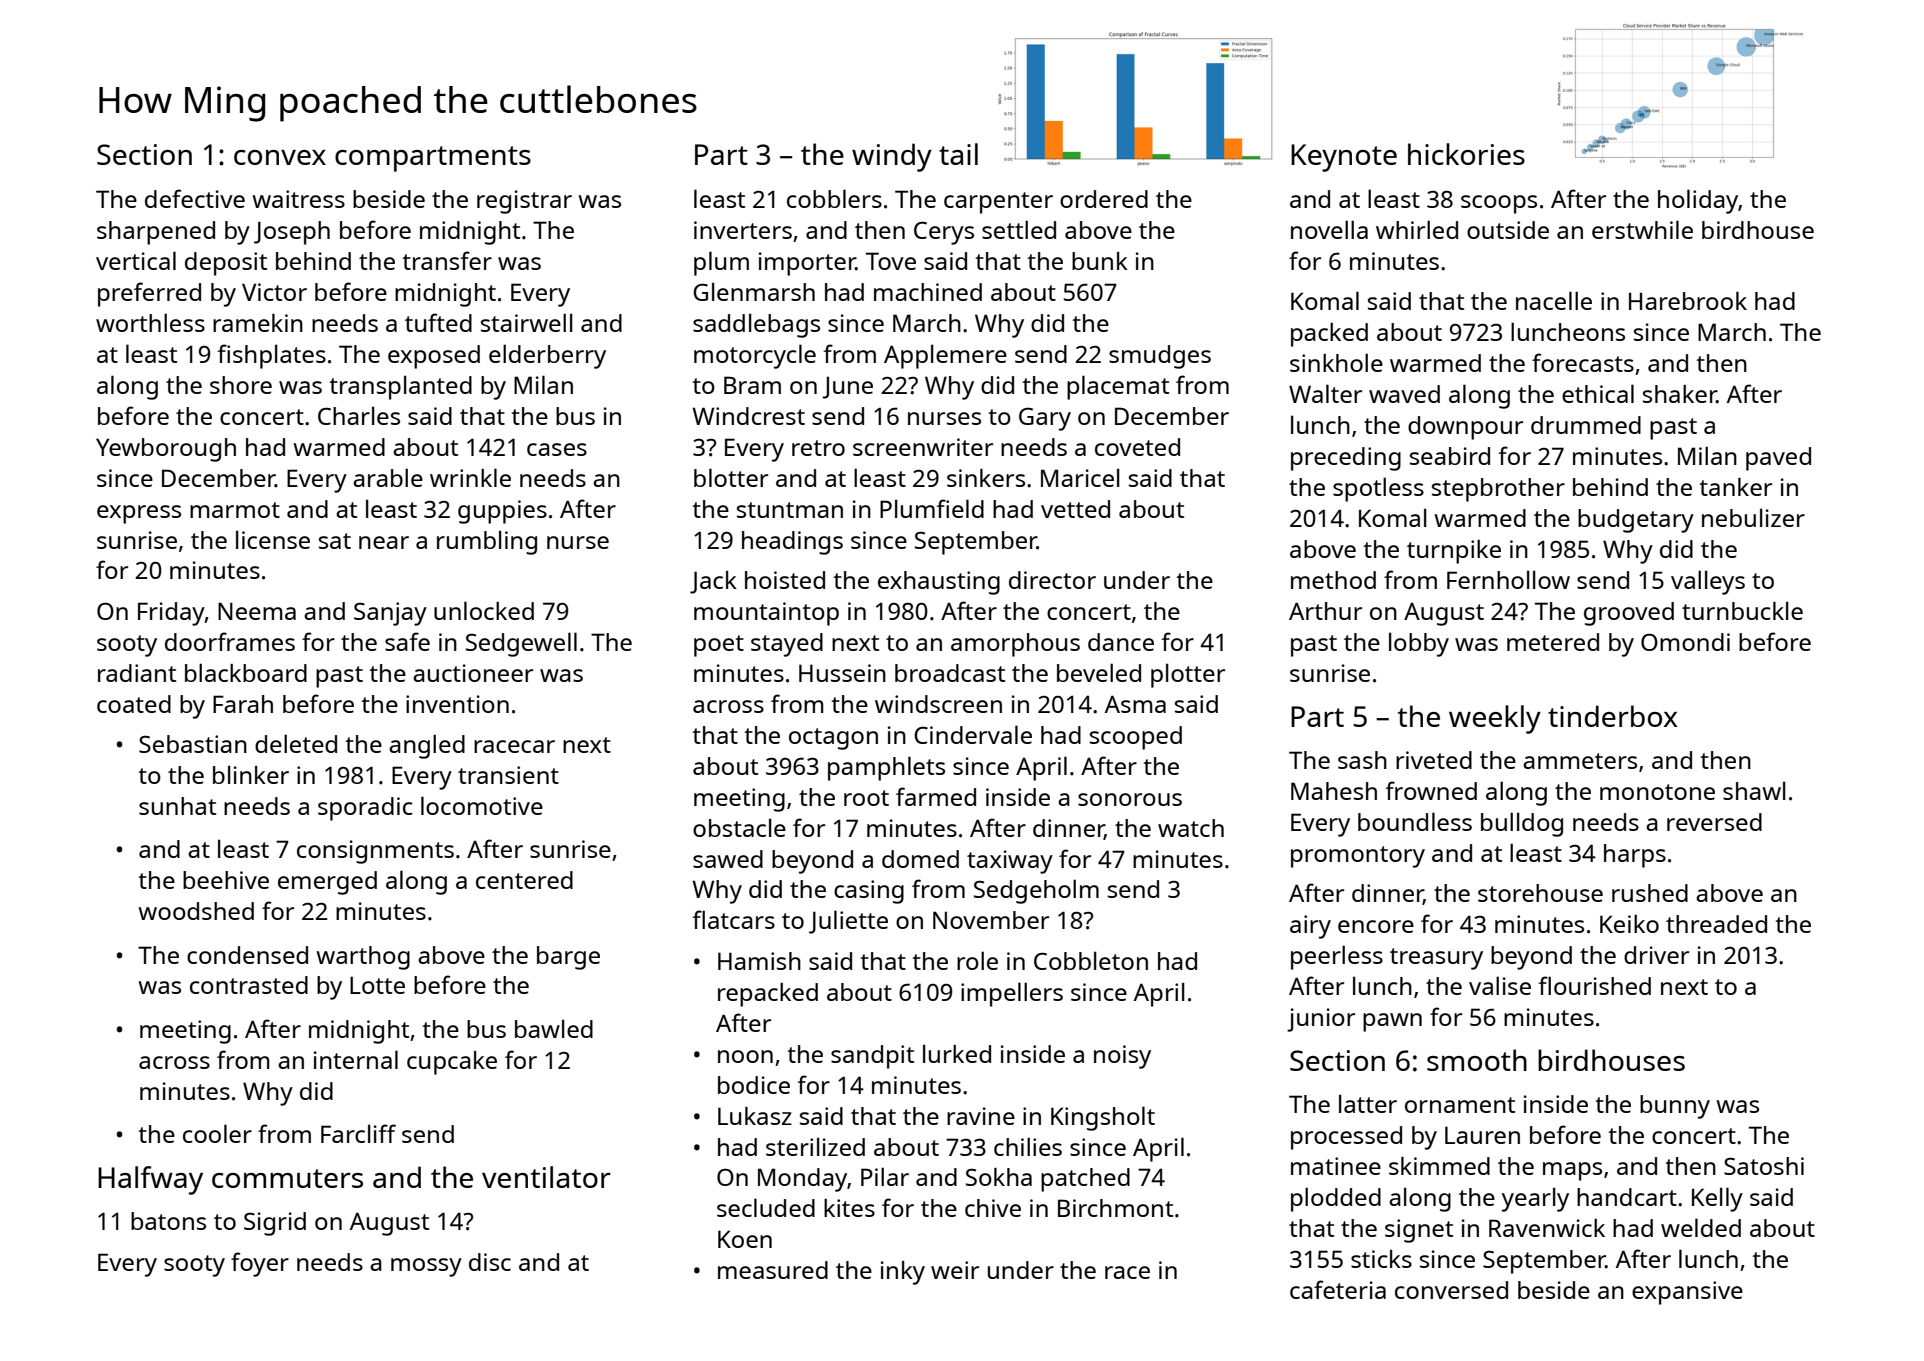  What do you see at coordinates (1434, 760) in the screenshot?
I see `riveted` at bounding box center [1434, 760].
